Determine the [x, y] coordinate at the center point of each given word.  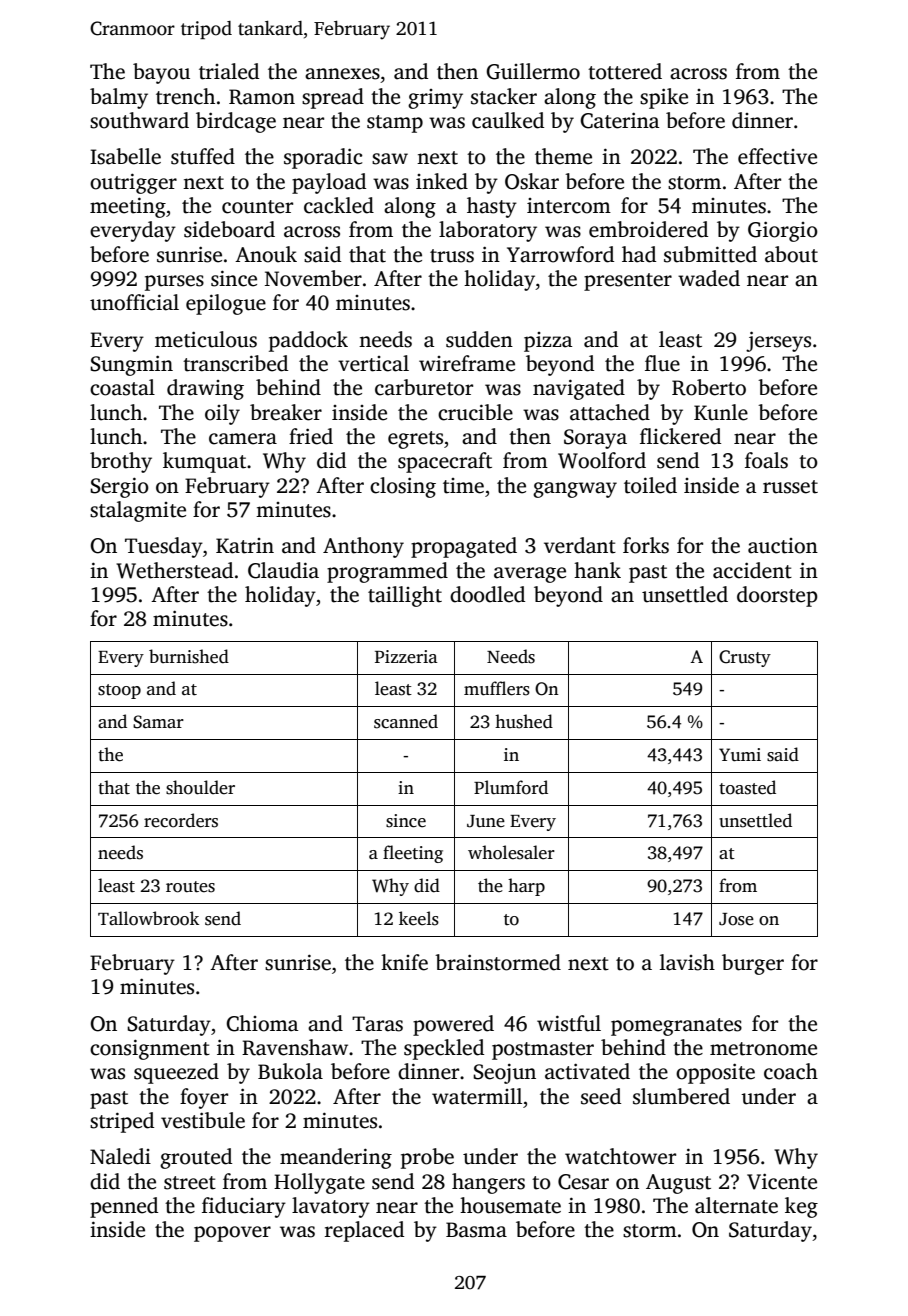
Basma [476, 1230]
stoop [119, 691]
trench [185, 96]
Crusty [745, 658]
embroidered [648, 229]
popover [232, 1234]
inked [442, 181]
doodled [487, 594]
